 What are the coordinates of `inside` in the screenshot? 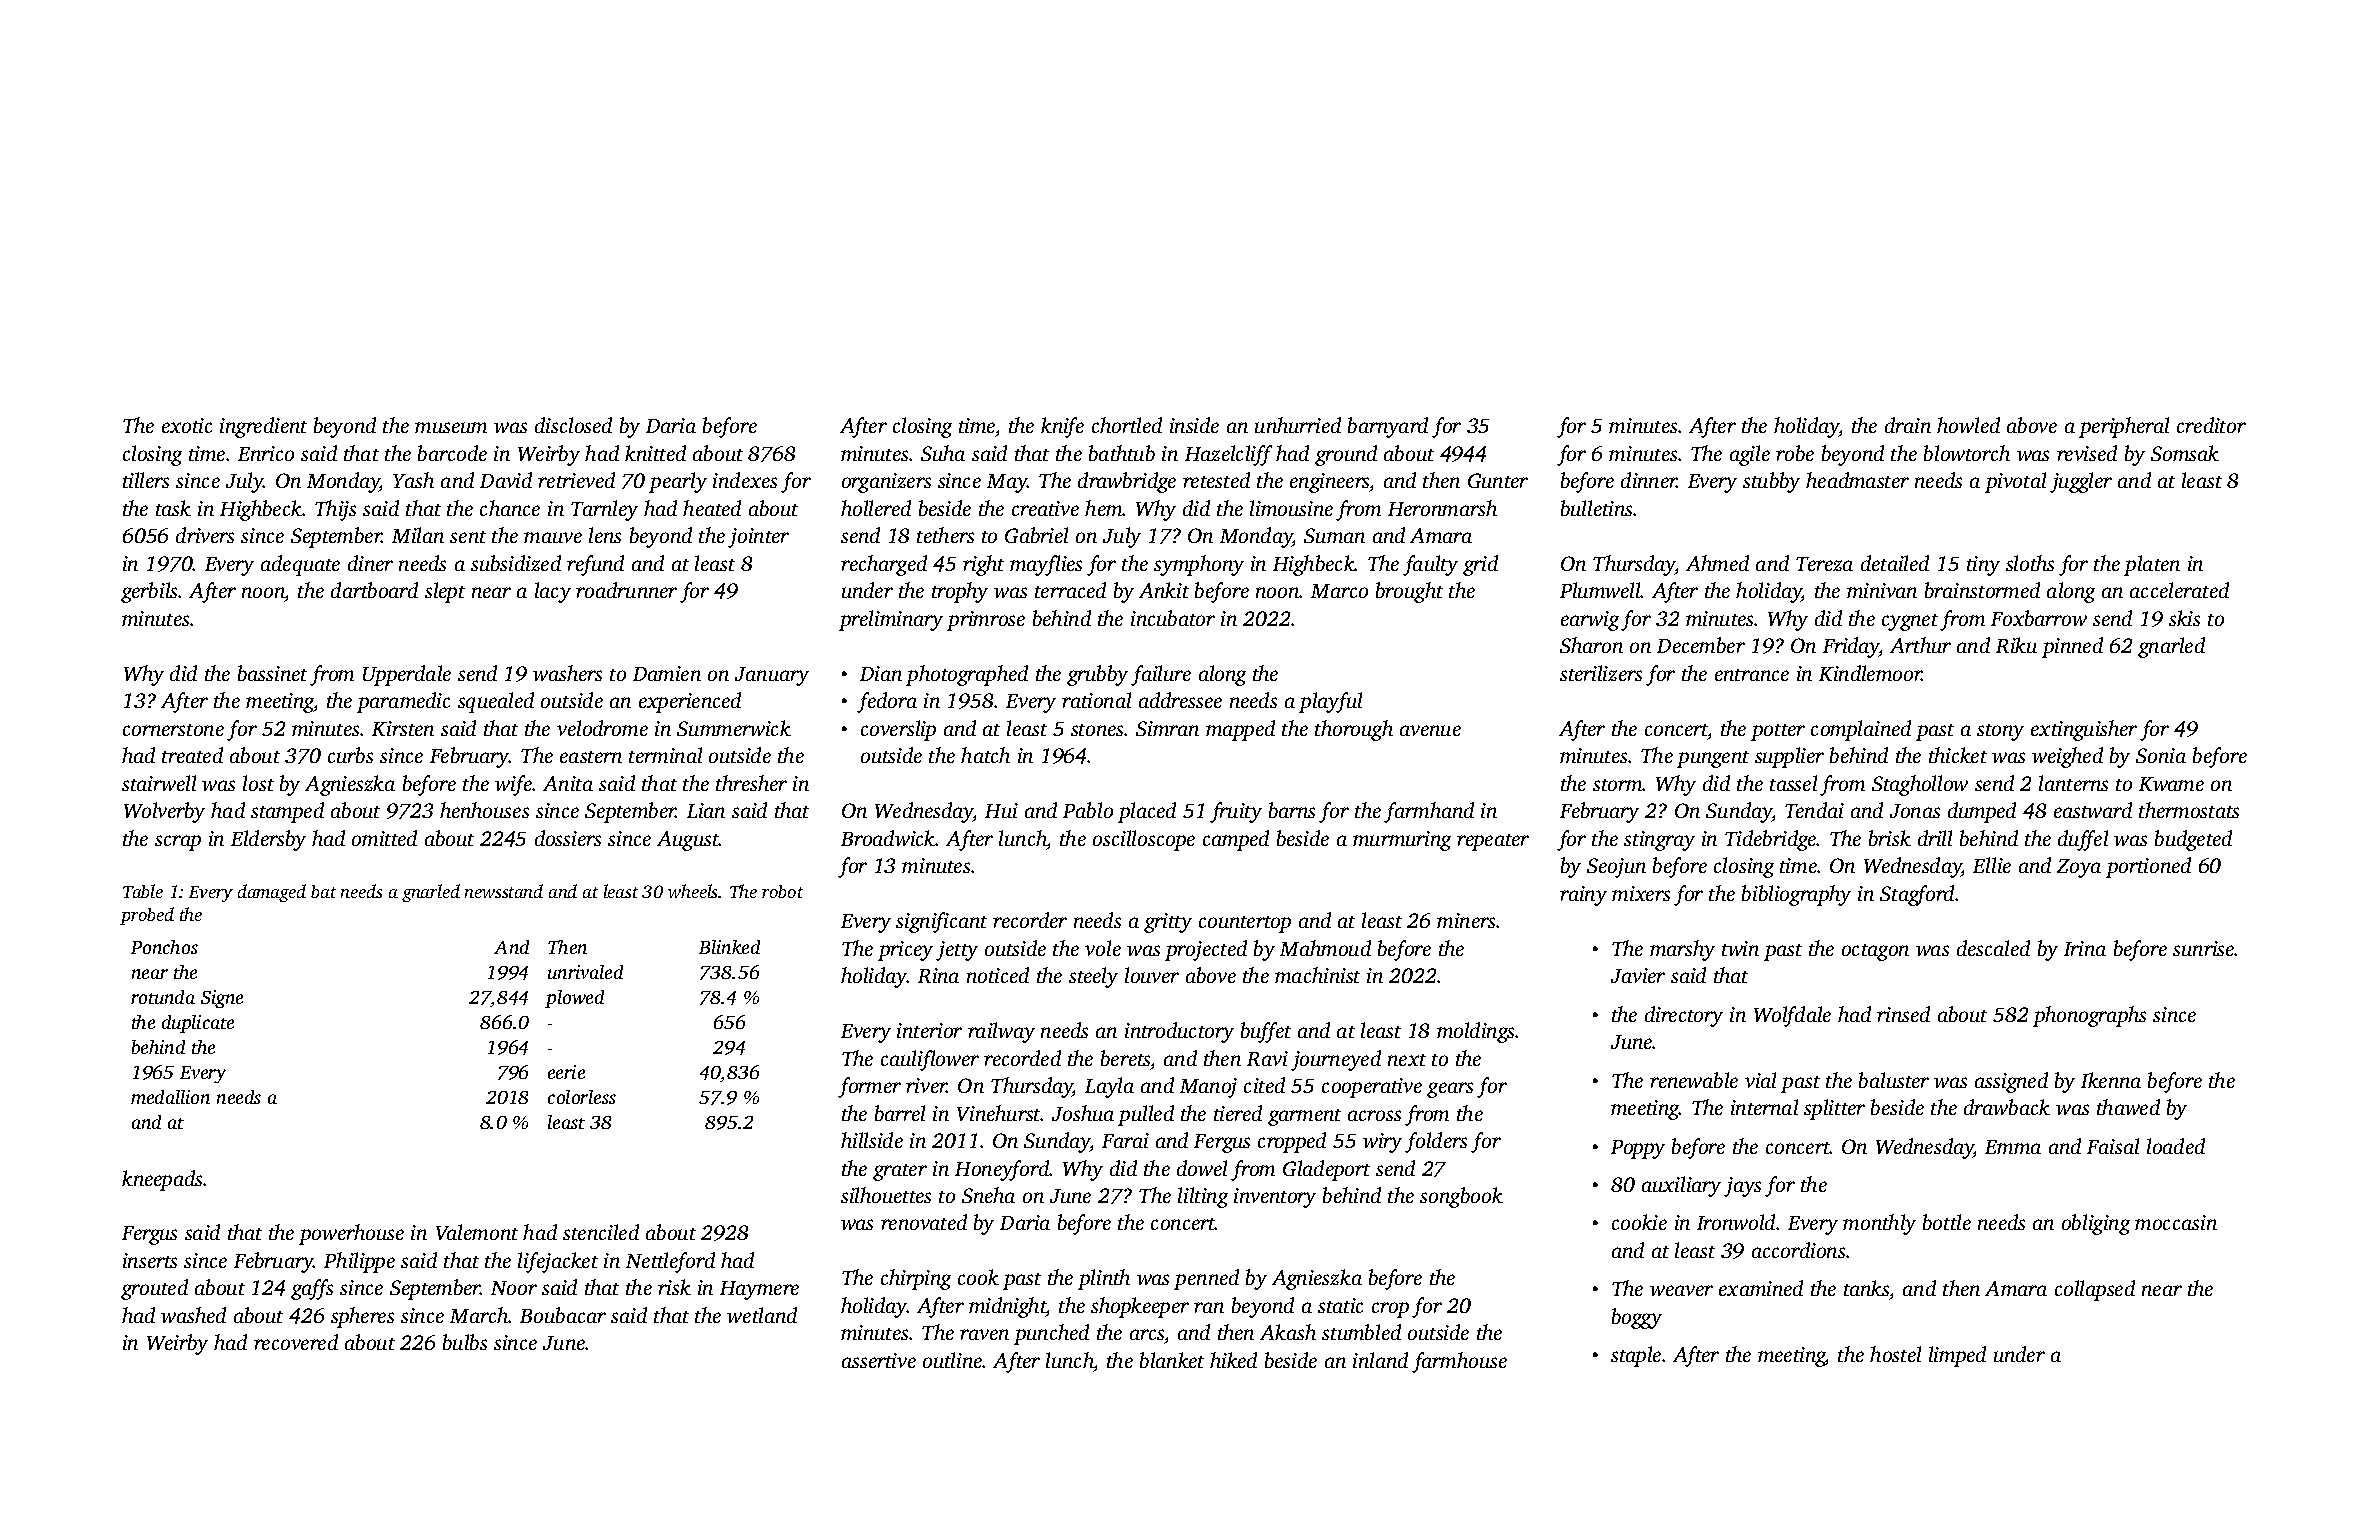 It's located at (1194, 425).
